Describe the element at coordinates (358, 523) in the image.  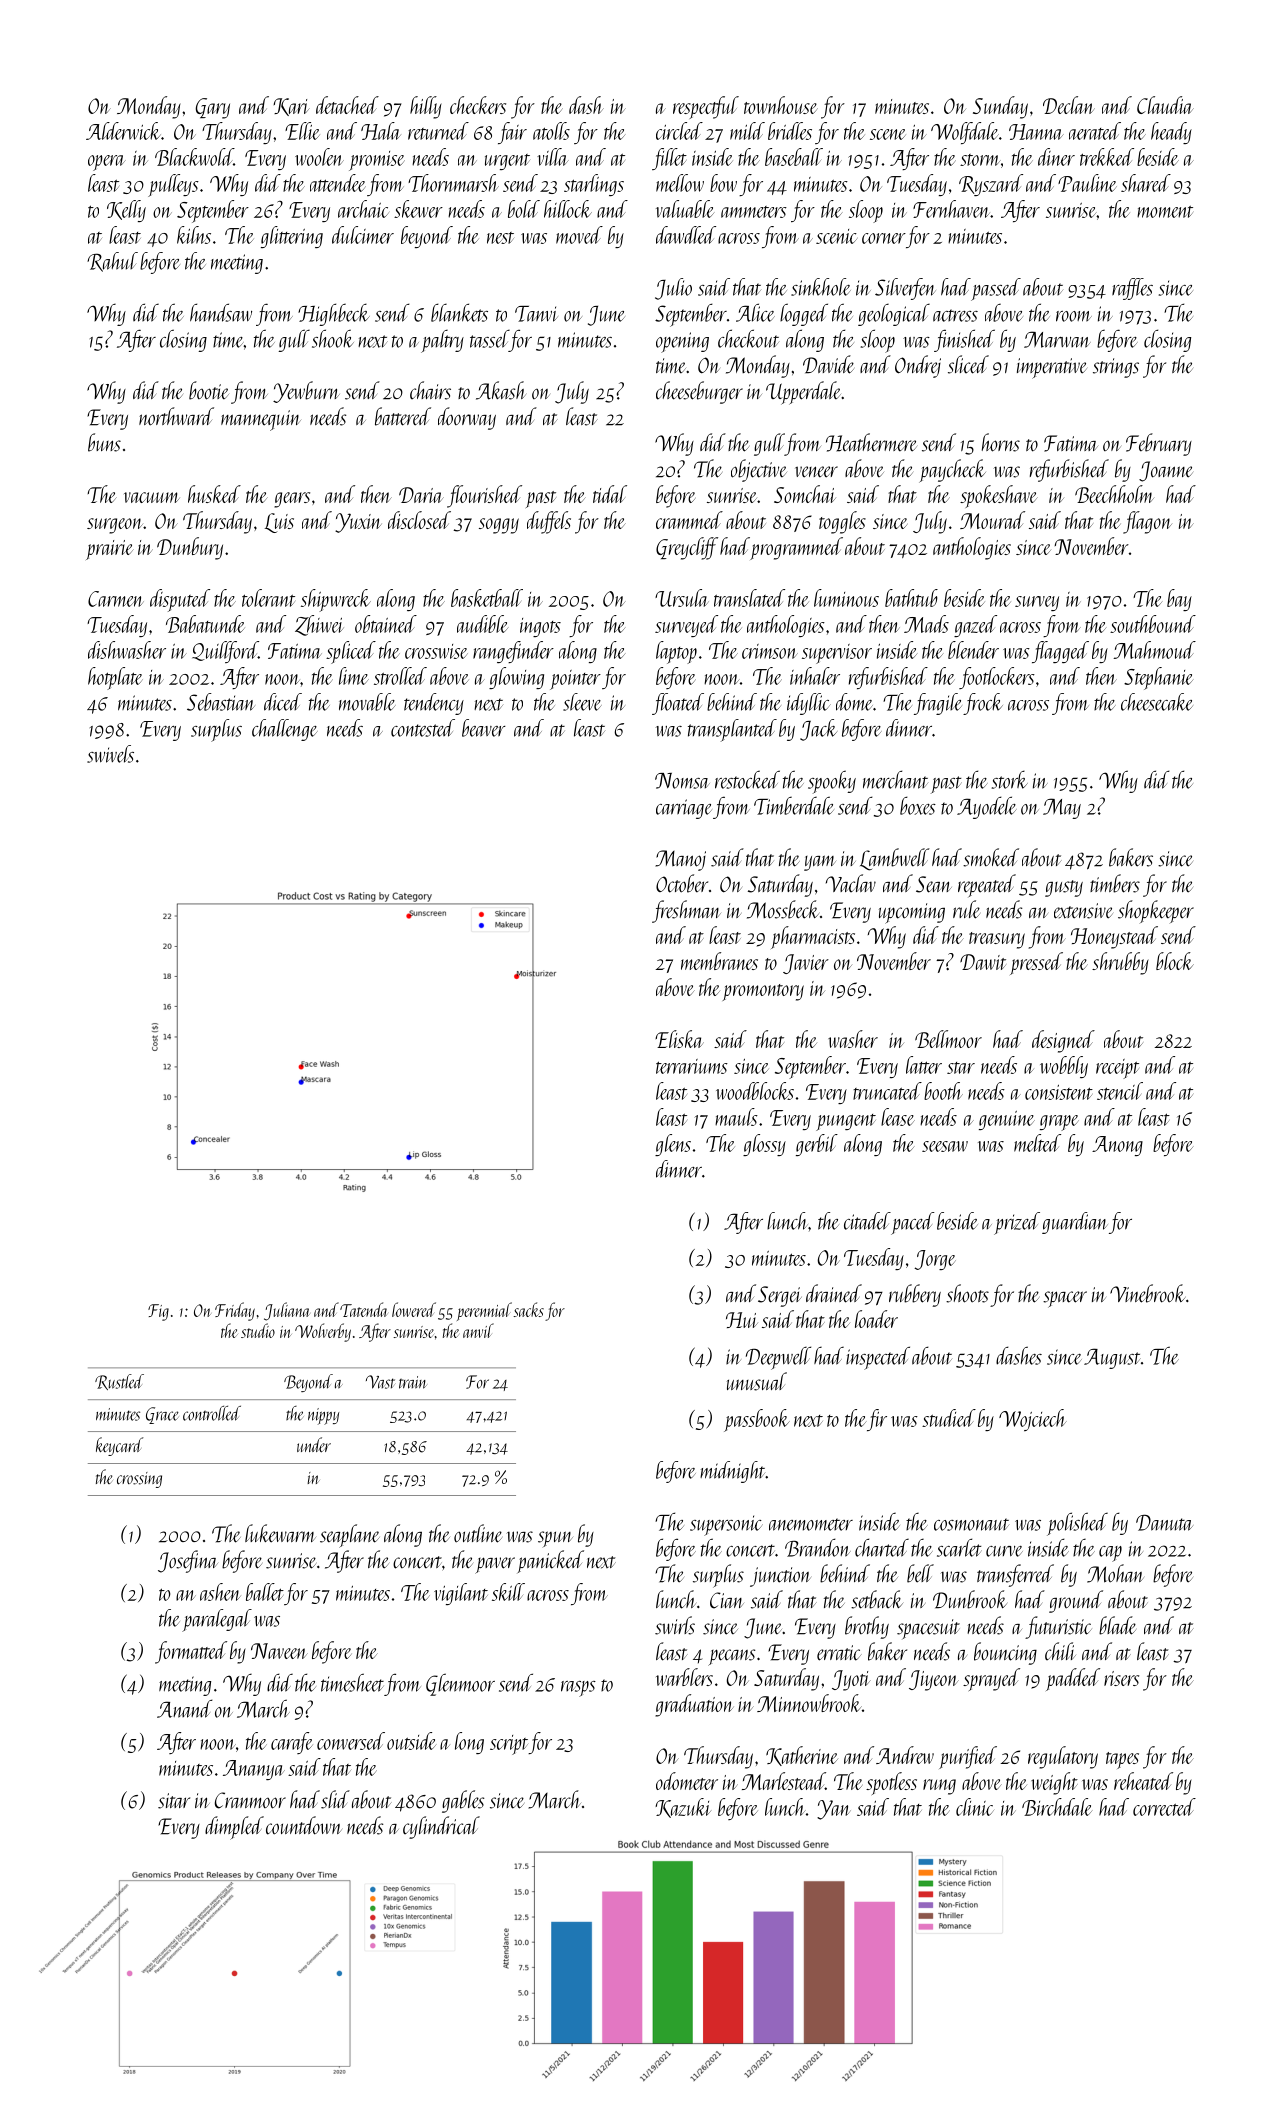
I see `Yuxin` at that location.
